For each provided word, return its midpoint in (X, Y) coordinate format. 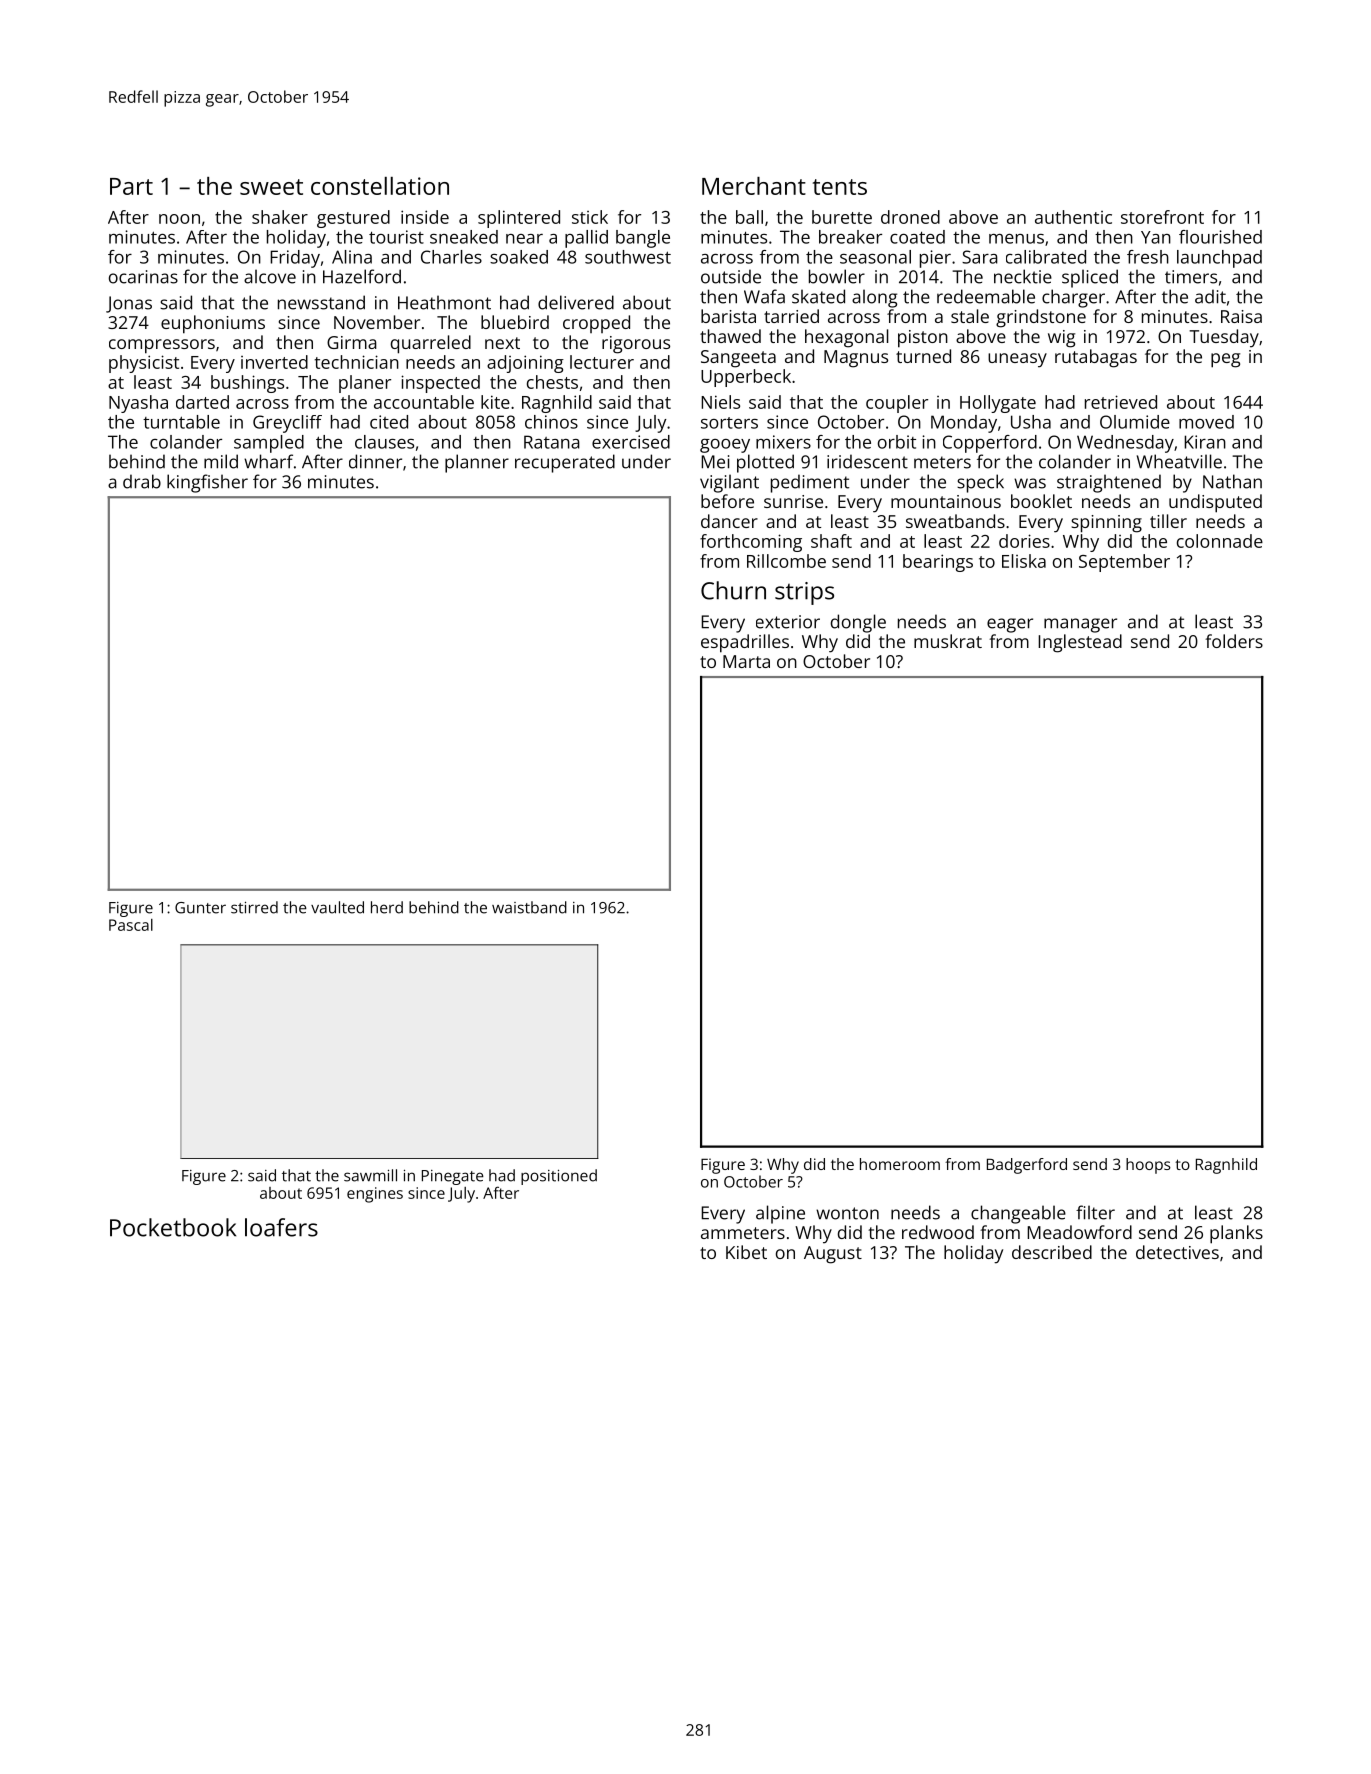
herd (387, 907)
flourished (1220, 237)
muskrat (948, 641)
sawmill (370, 1175)
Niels (720, 402)
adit (1210, 296)
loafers (281, 1227)
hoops (1148, 1166)
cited (389, 422)
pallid (586, 239)
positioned (559, 1177)
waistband (529, 907)
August (833, 1255)
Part (131, 186)
